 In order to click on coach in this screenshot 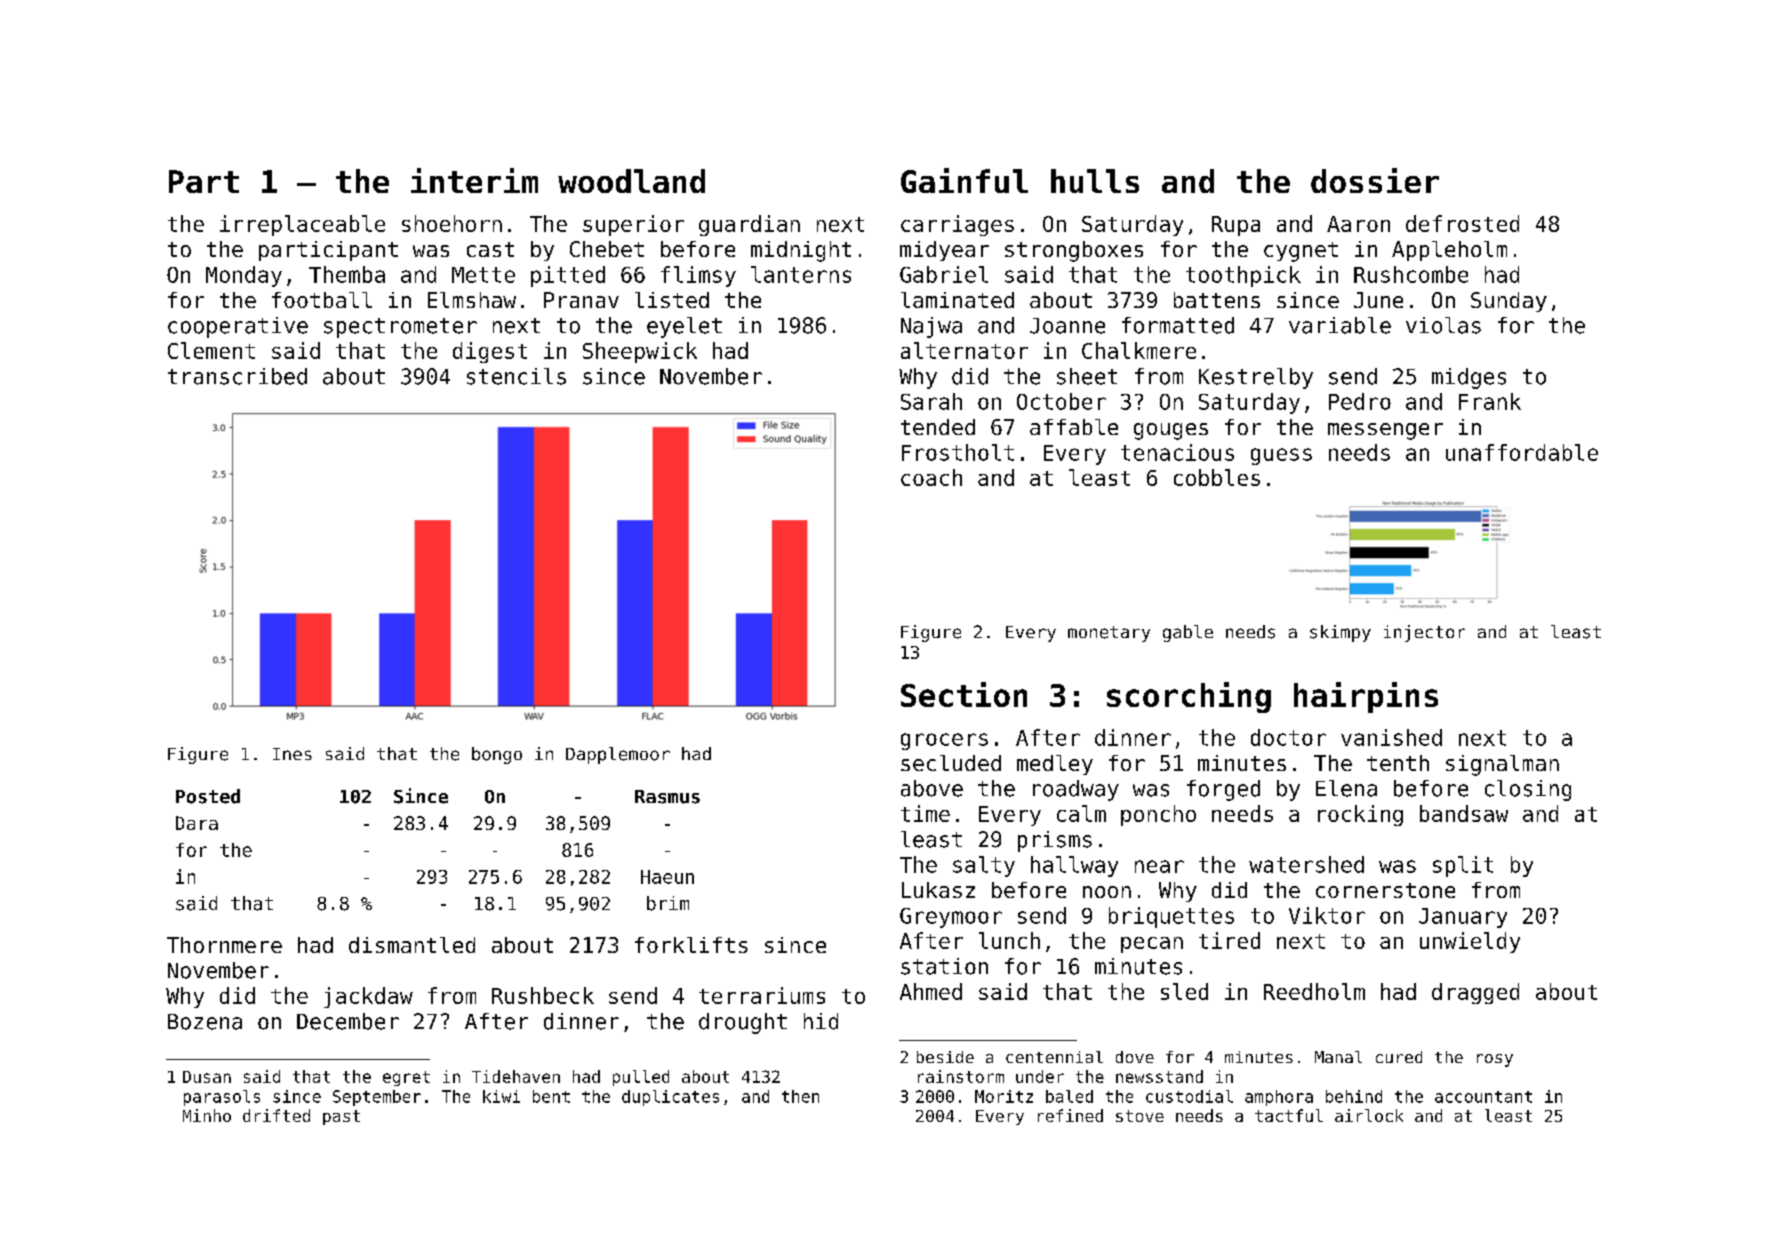, I will do `click(931, 477)`.
